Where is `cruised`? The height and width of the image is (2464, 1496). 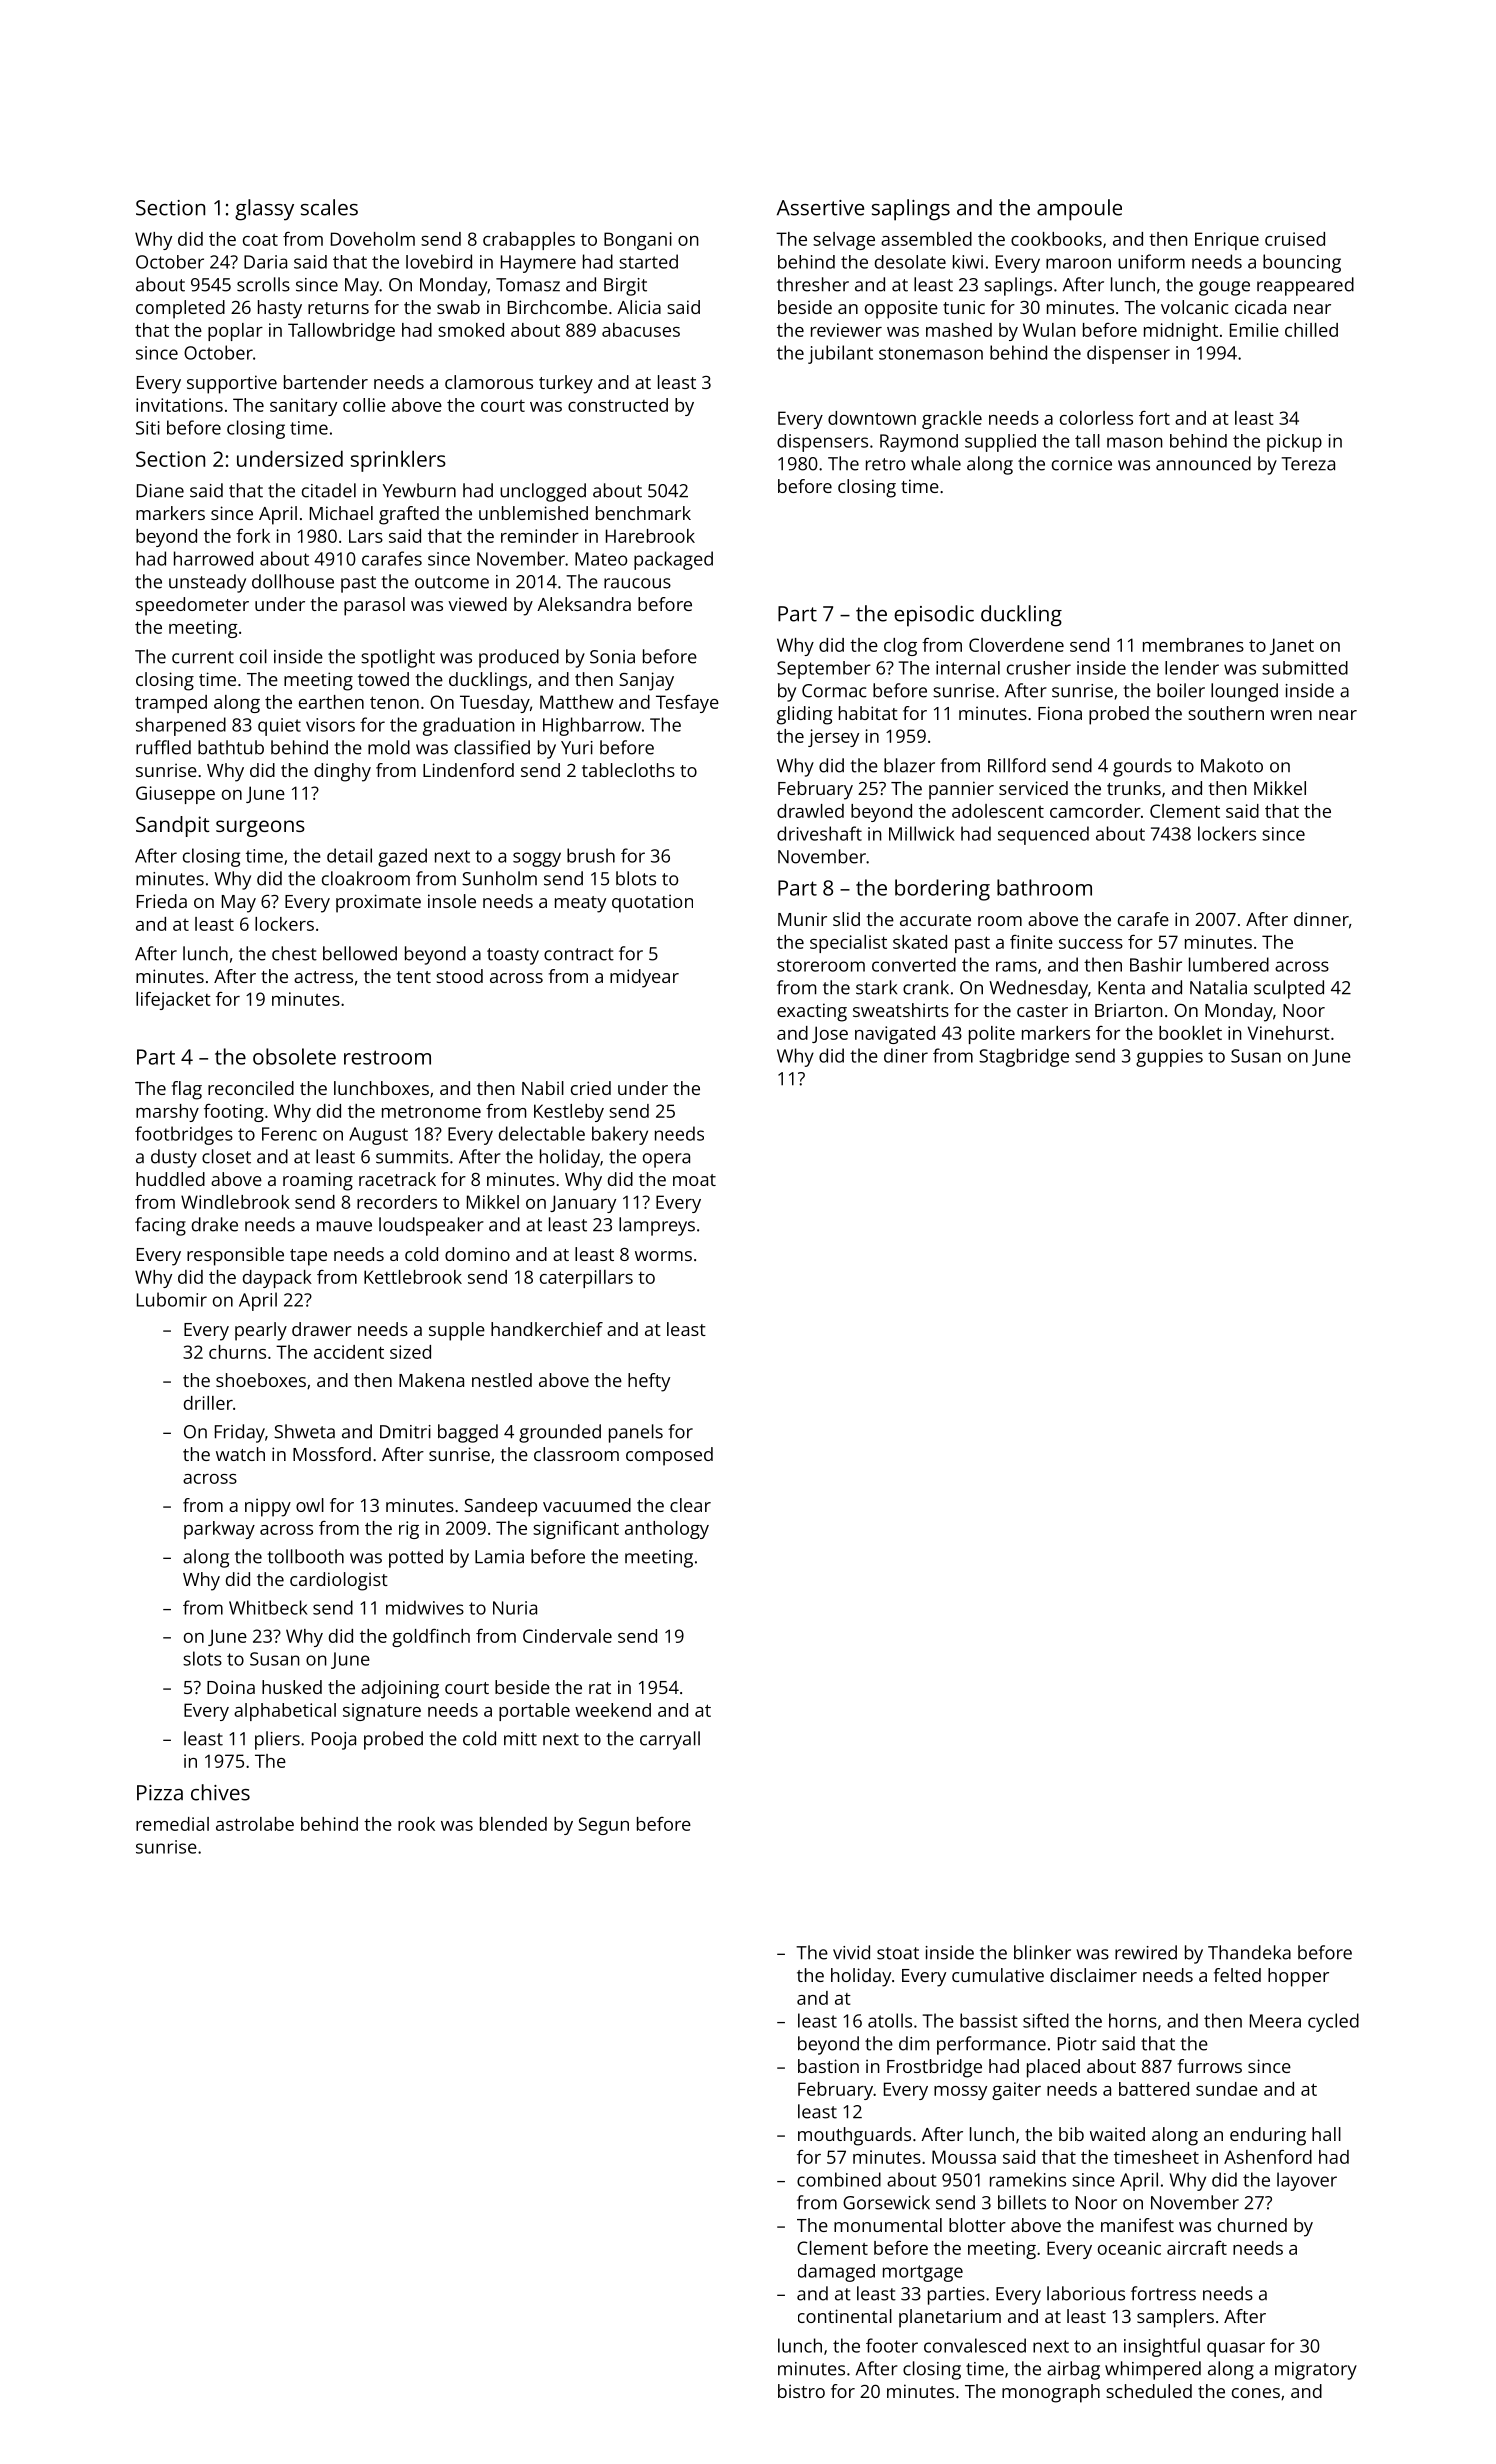 cruised is located at coordinates (1295, 239).
